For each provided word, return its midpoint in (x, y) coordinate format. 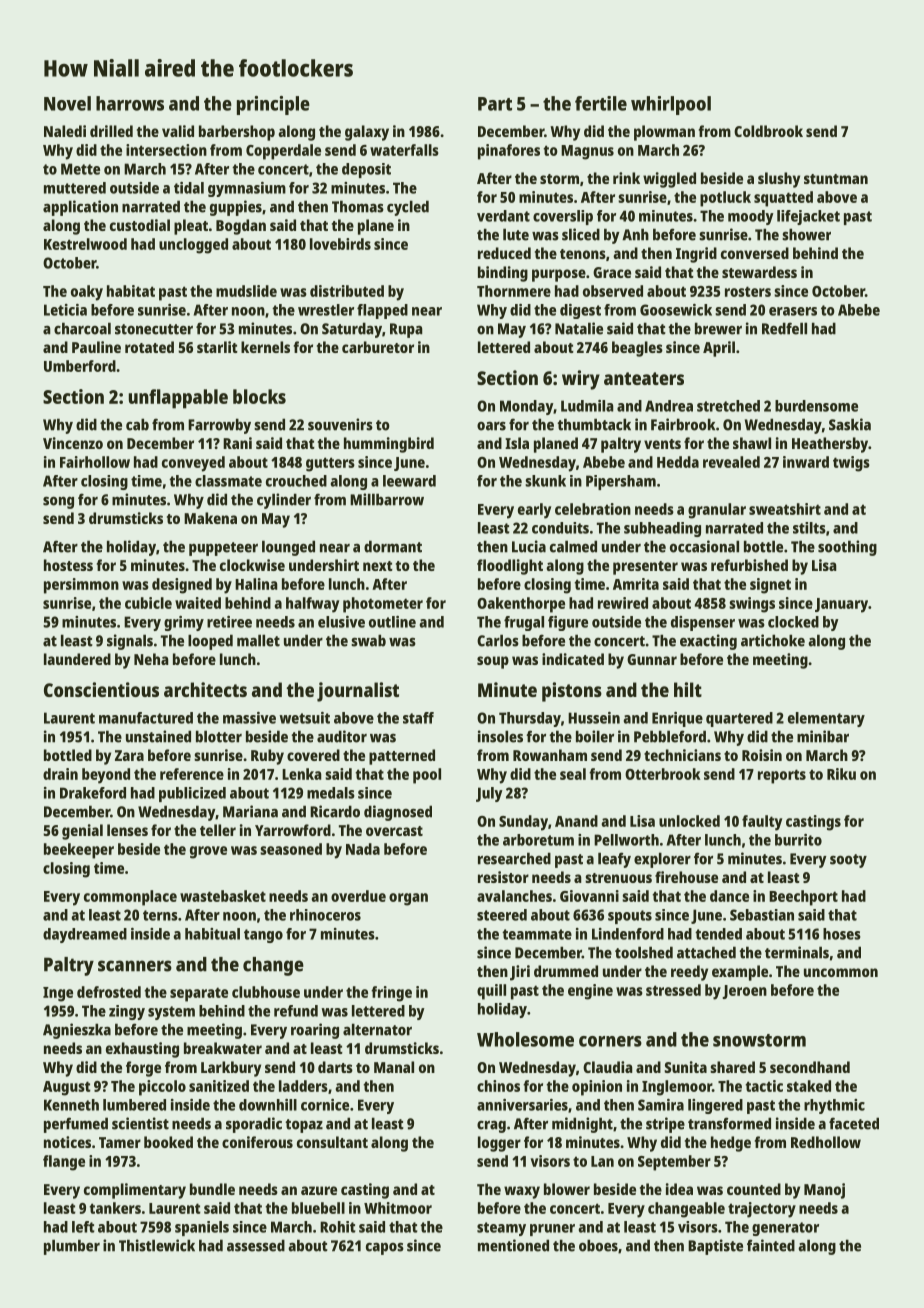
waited (198, 603)
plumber (72, 1247)
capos (385, 1248)
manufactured (146, 718)
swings (752, 605)
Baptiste (715, 1247)
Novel (67, 103)
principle (273, 105)
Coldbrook (768, 131)
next (378, 566)
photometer (383, 605)
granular (717, 511)
